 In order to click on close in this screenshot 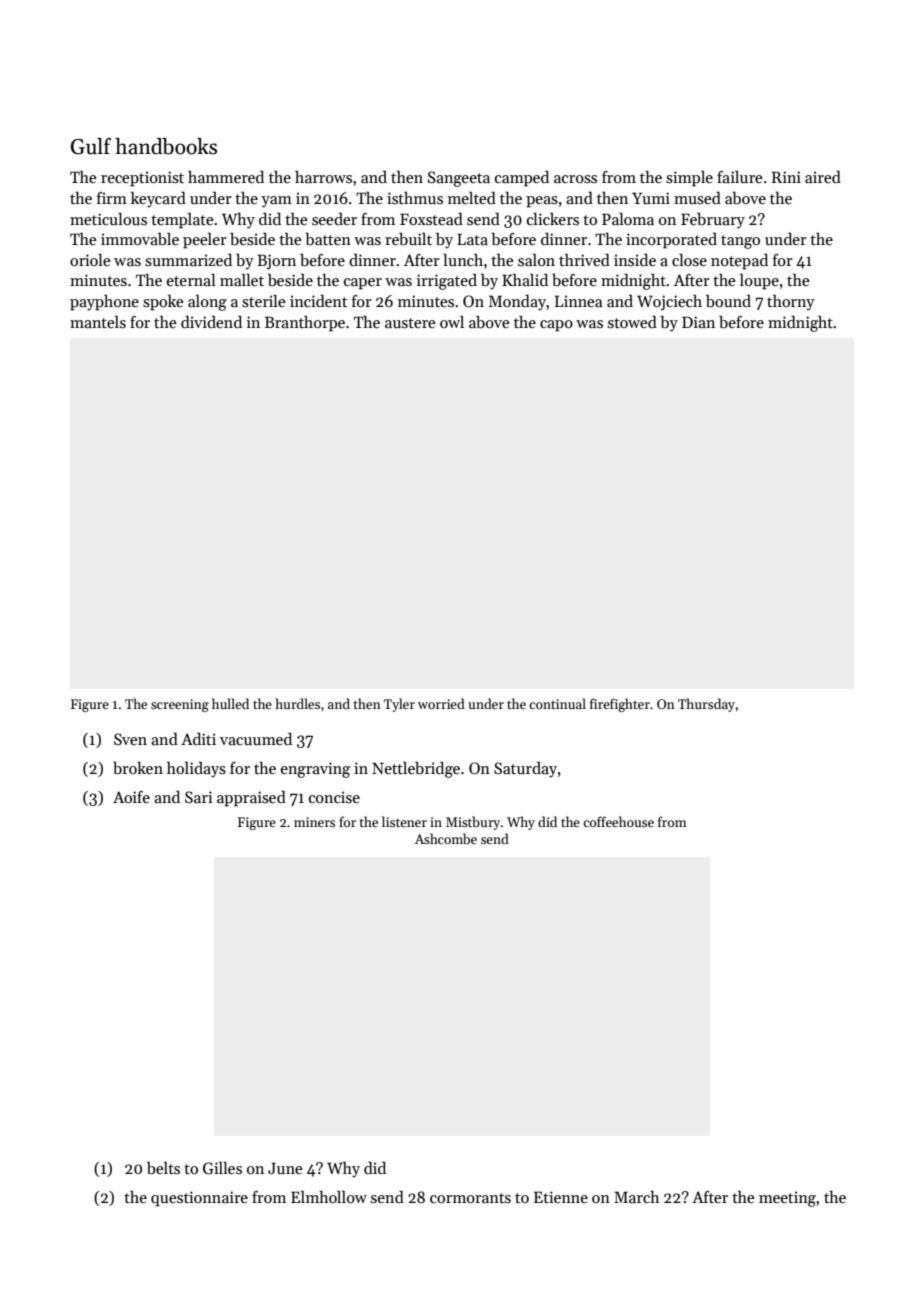, I will do `click(689, 260)`.
